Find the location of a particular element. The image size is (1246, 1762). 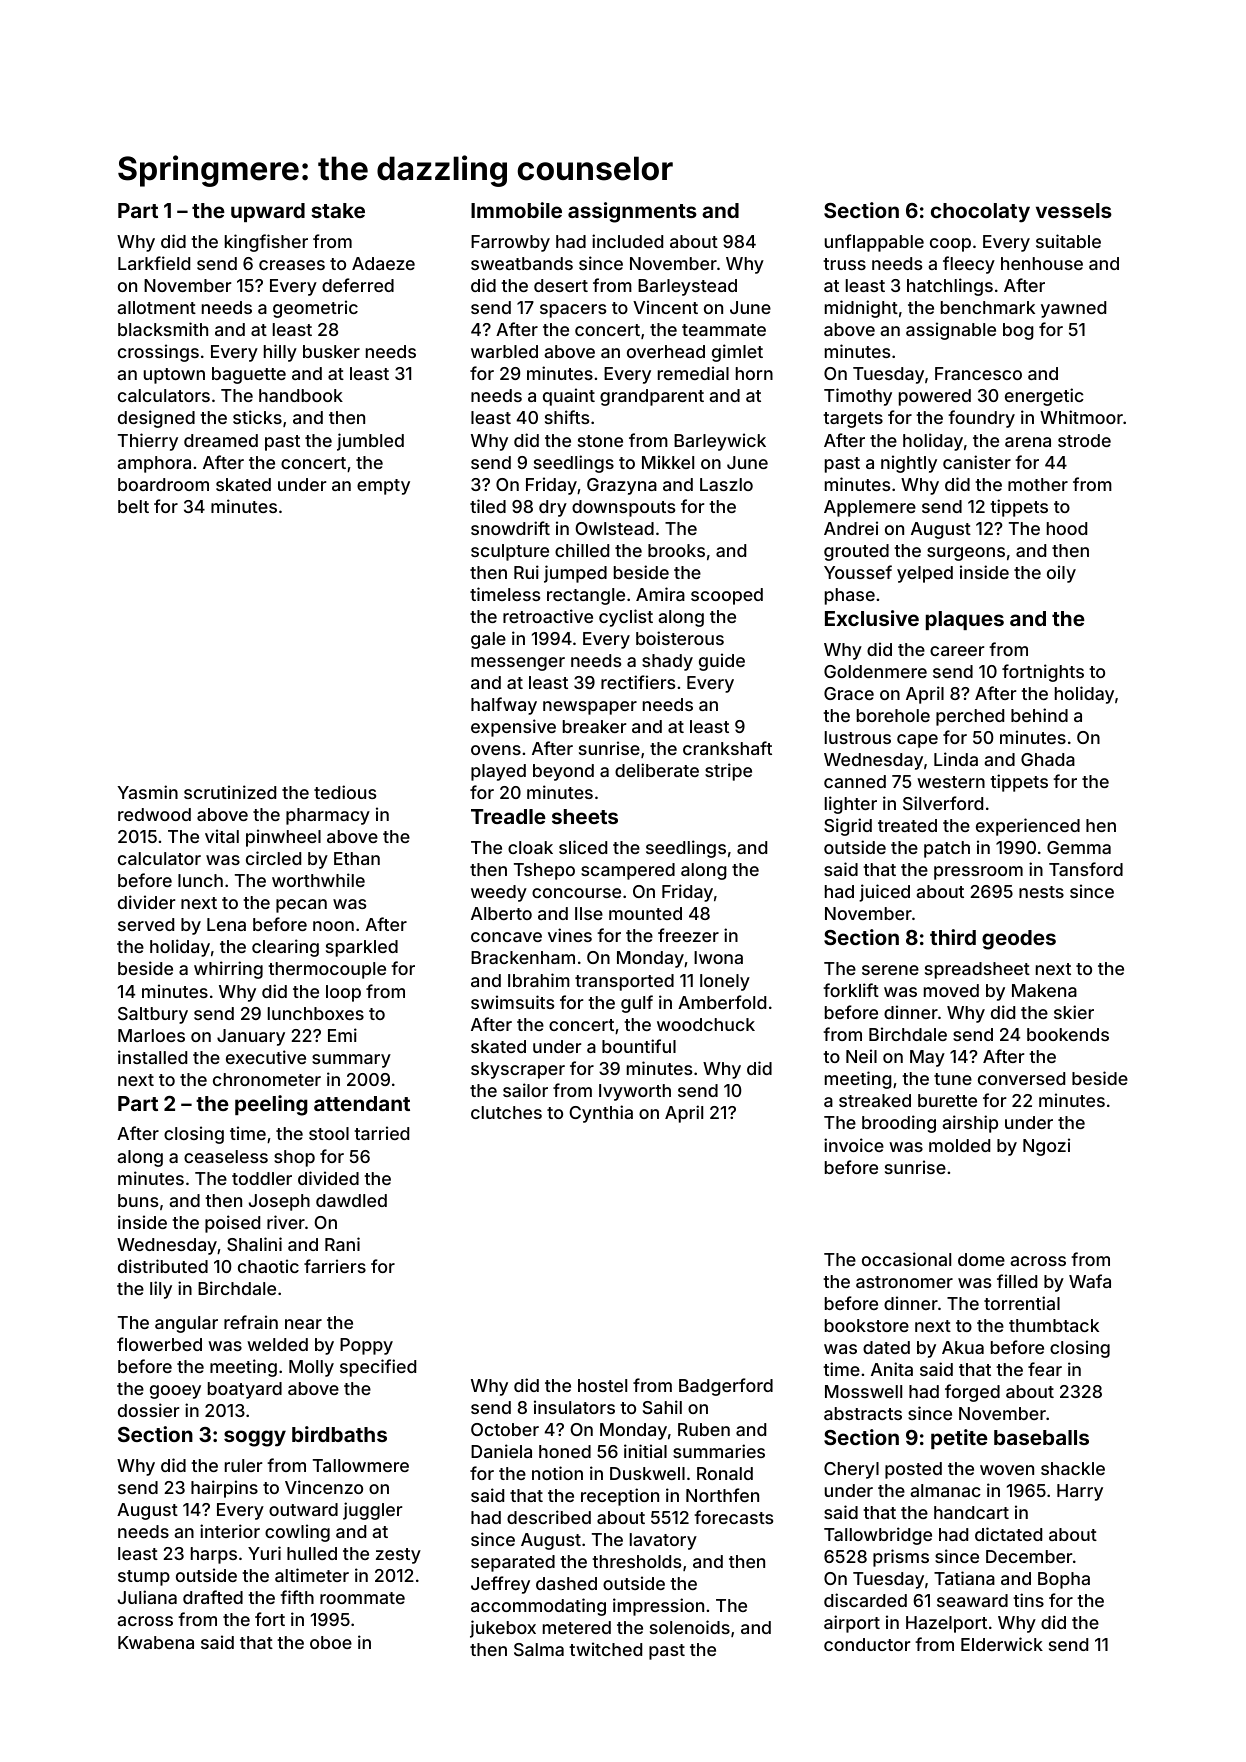

rectifiers is located at coordinates (638, 682).
